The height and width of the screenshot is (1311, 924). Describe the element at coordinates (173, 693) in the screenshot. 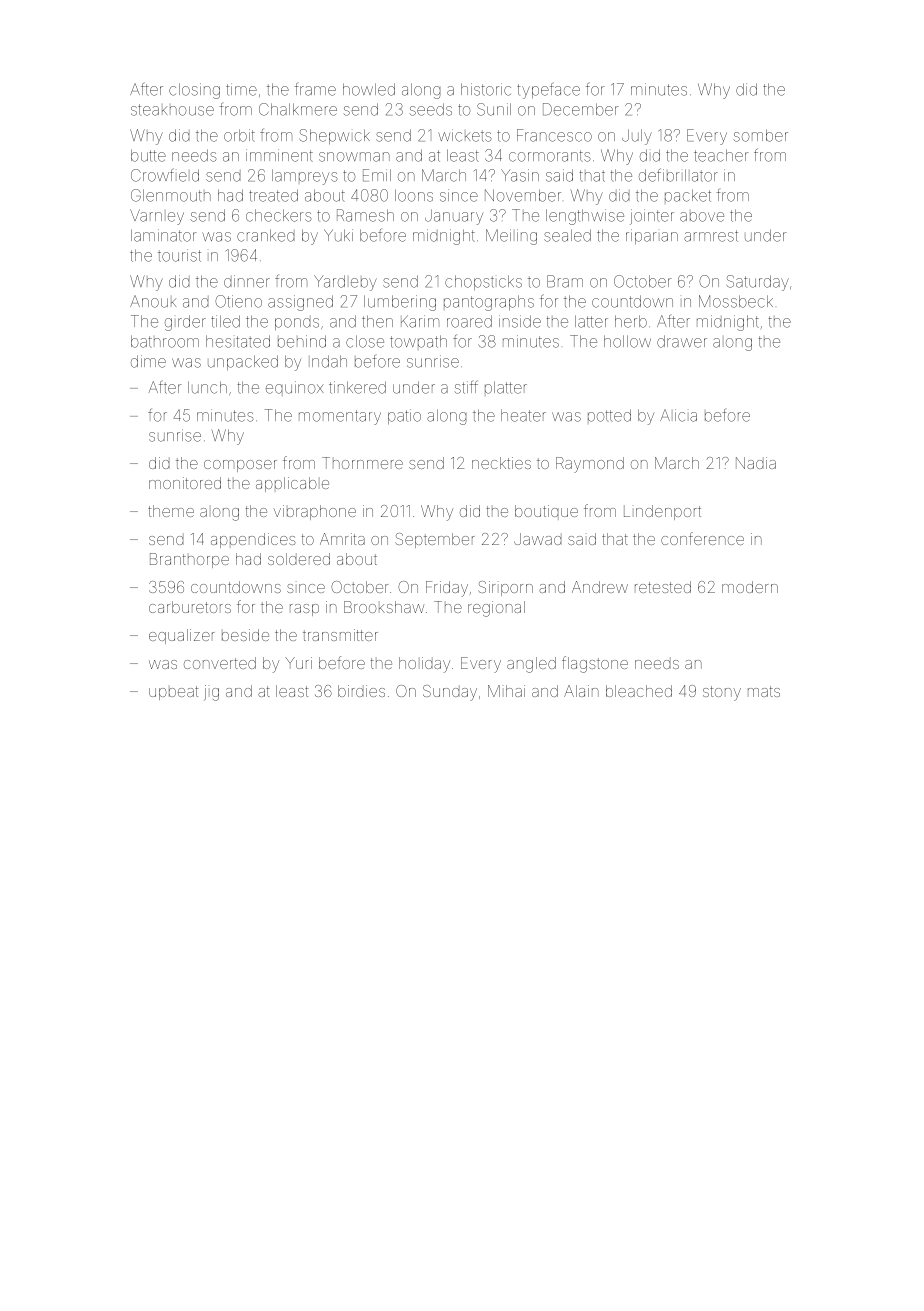

I see `upbeat` at that location.
